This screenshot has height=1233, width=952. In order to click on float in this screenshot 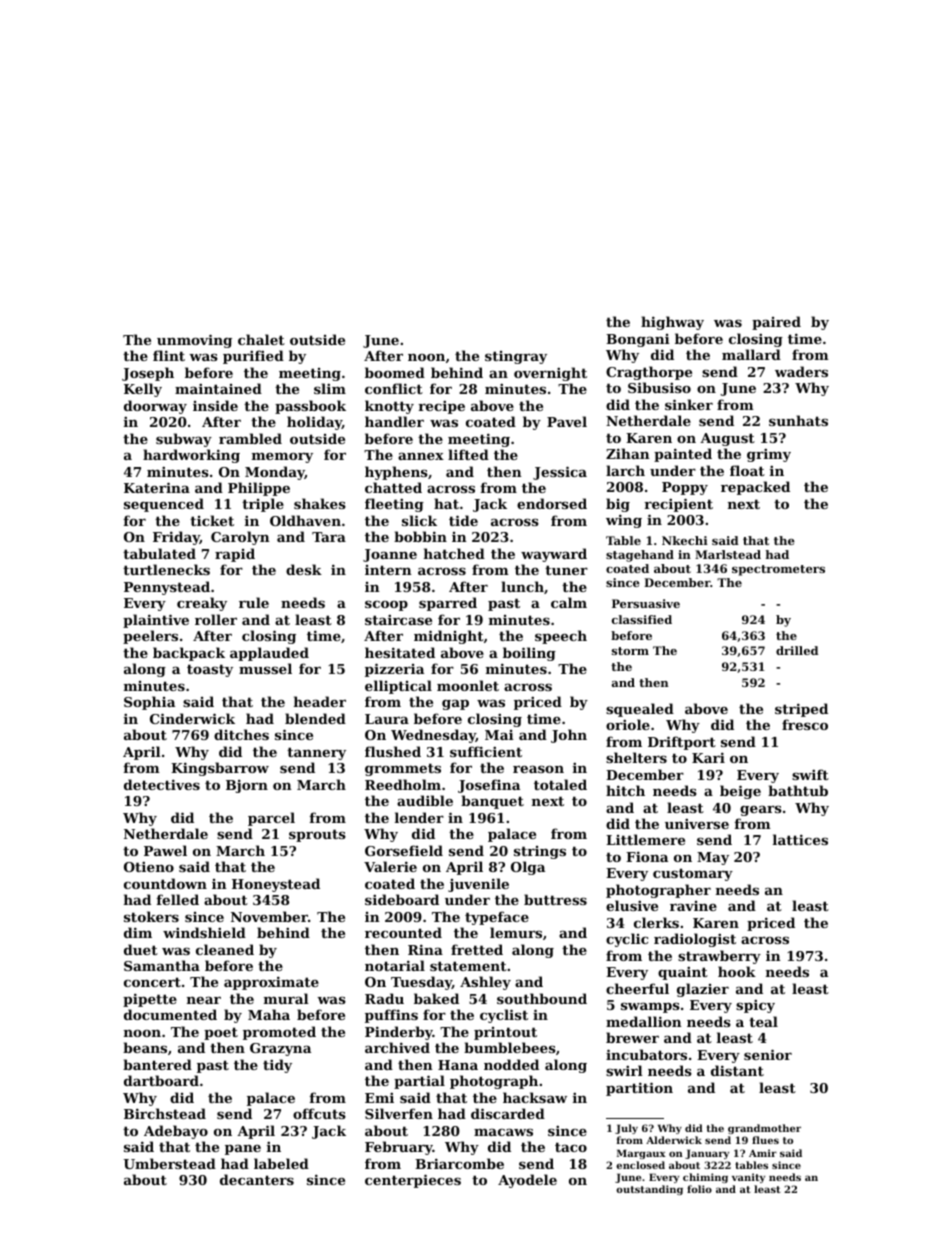, I will do `click(747, 470)`.
